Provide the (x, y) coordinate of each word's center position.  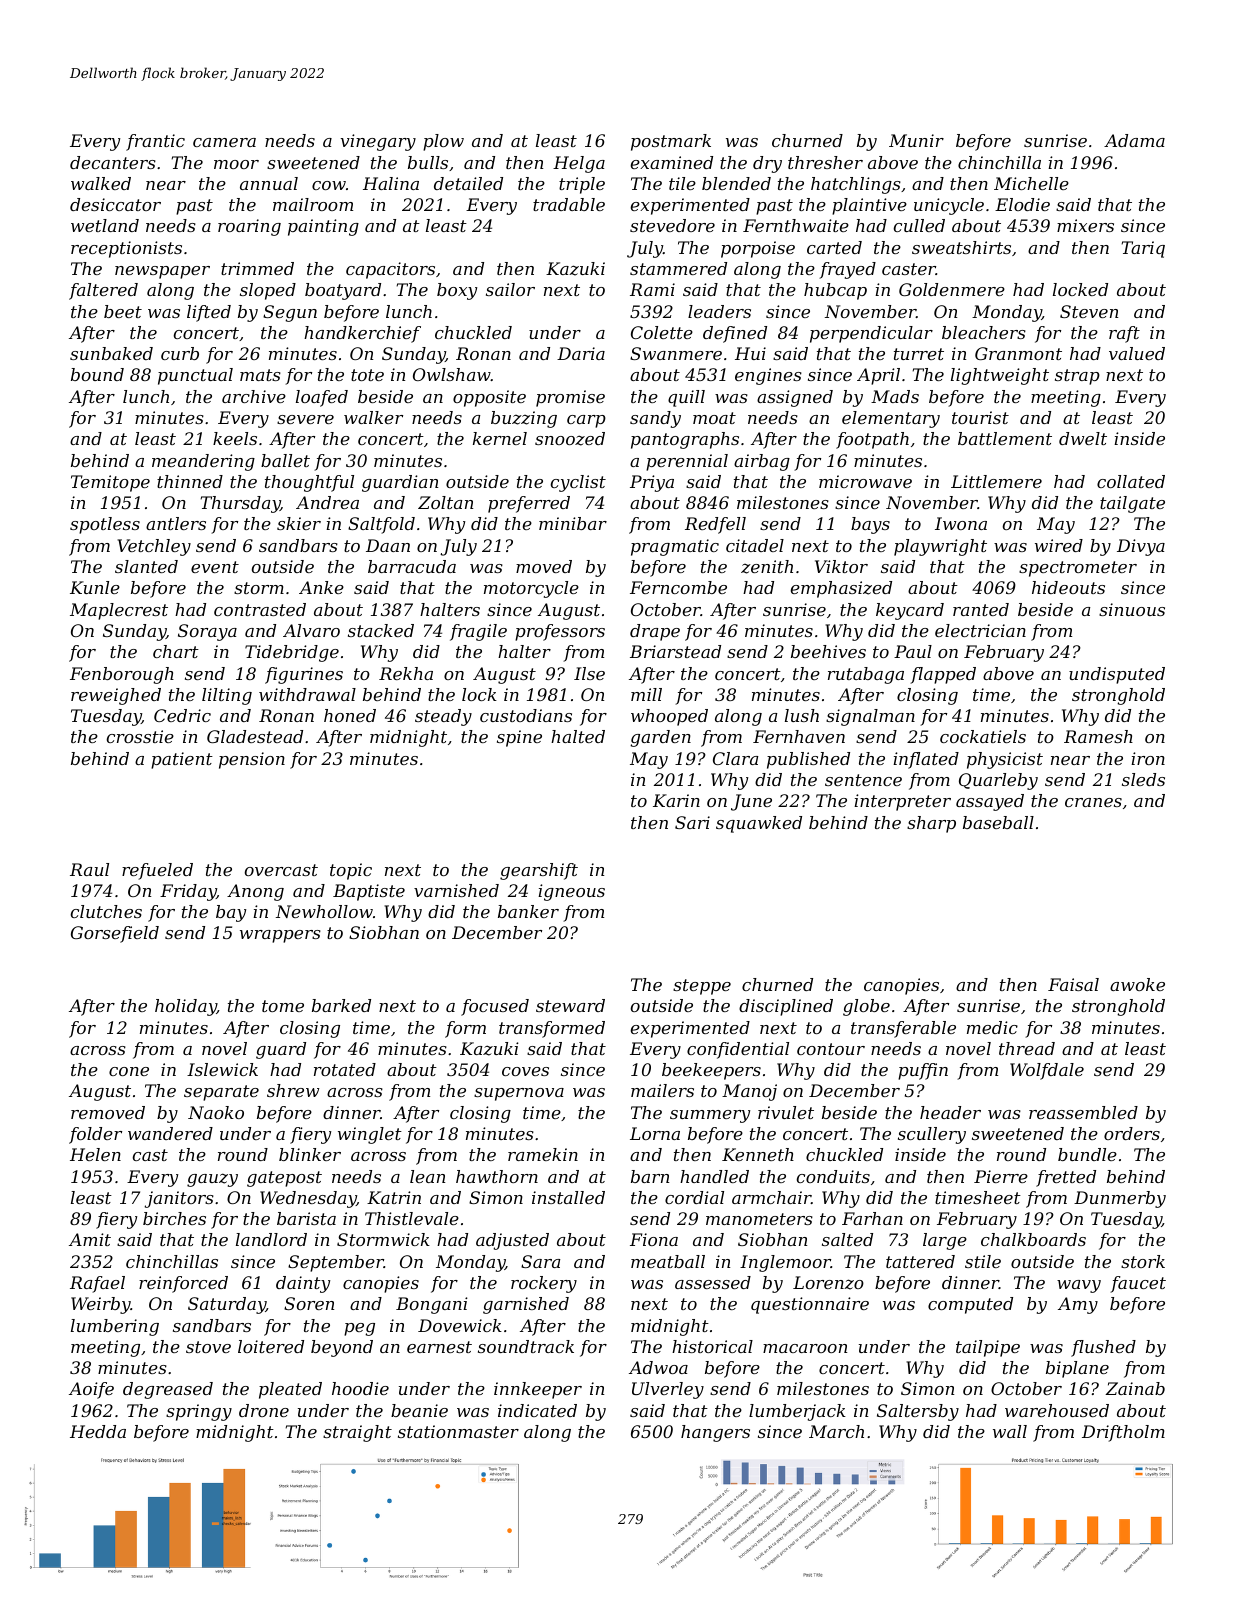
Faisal (1073, 984)
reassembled (1083, 1112)
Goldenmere (952, 289)
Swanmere (676, 353)
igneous (571, 892)
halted (578, 736)
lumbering (115, 1327)
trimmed (257, 268)
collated (1131, 481)
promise (570, 398)
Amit (90, 1239)
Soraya (207, 632)
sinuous (1132, 609)
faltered (103, 291)
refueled (157, 871)
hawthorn (497, 1176)
